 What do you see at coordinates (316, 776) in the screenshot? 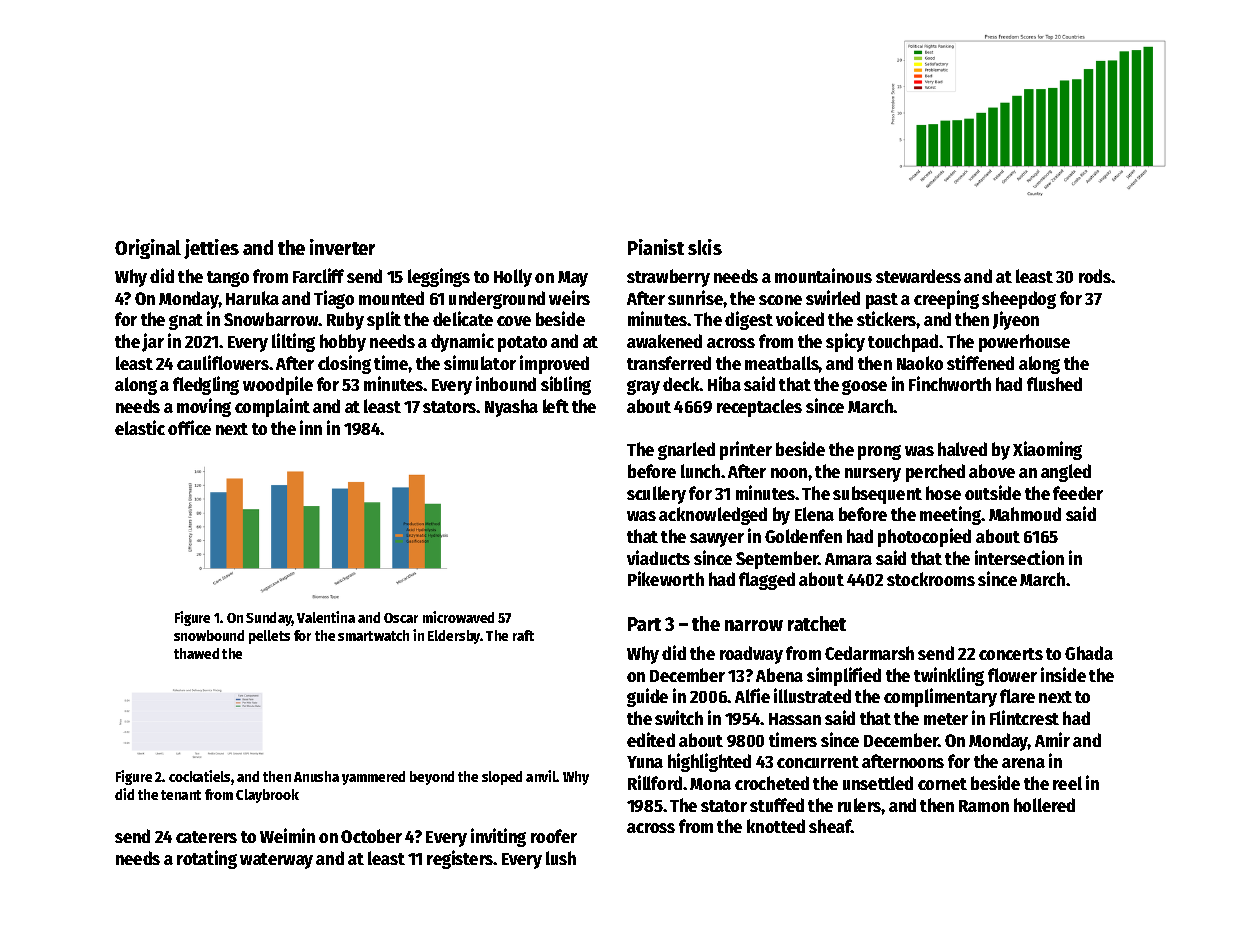
I see `Anusha` at bounding box center [316, 776].
